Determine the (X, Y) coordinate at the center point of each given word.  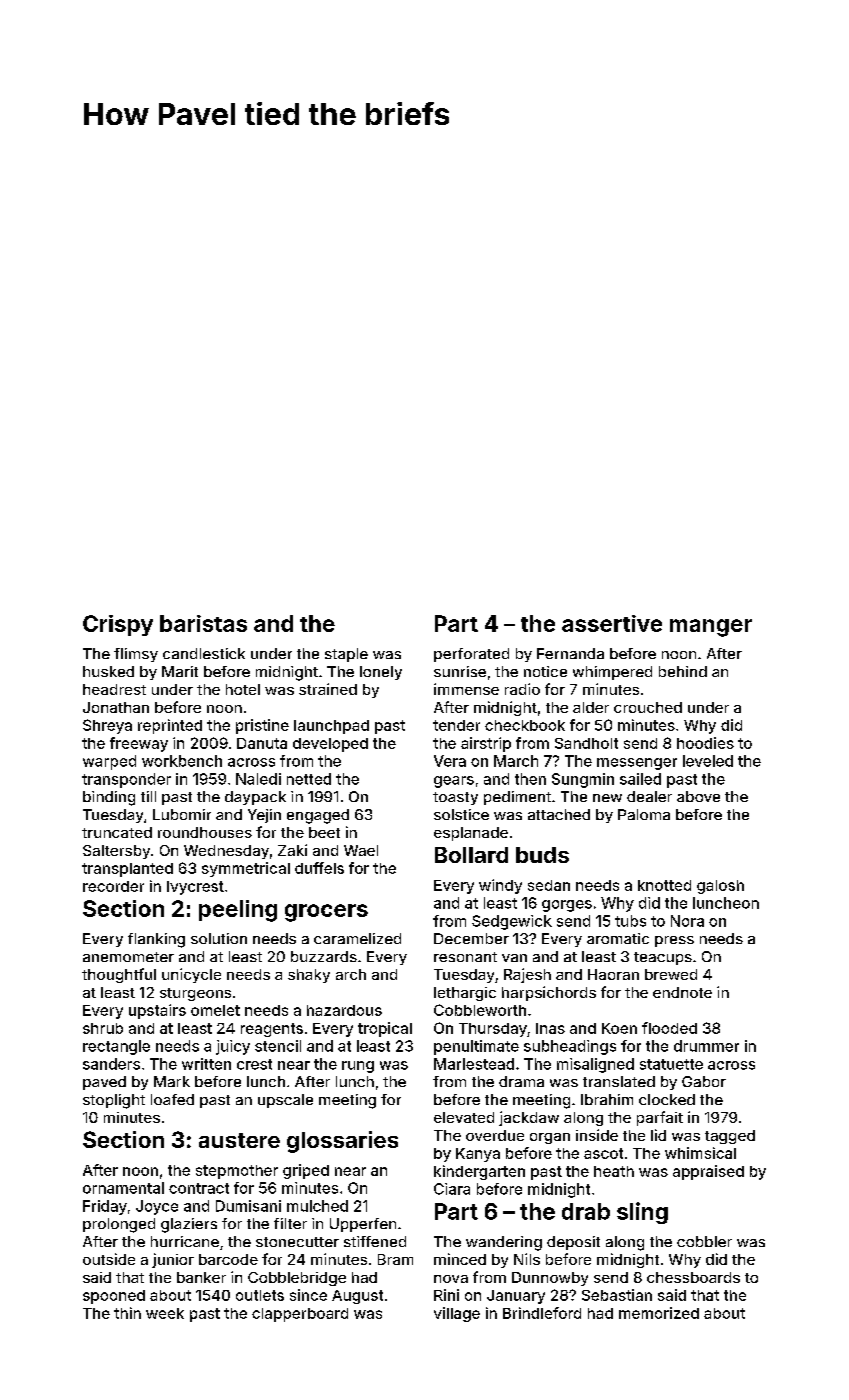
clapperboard (300, 1315)
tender (456, 725)
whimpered (612, 673)
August (357, 1297)
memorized (659, 1313)
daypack (255, 798)
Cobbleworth (480, 1010)
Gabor (704, 1081)
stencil (278, 1046)
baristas (203, 623)
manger (711, 628)
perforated (471, 655)
